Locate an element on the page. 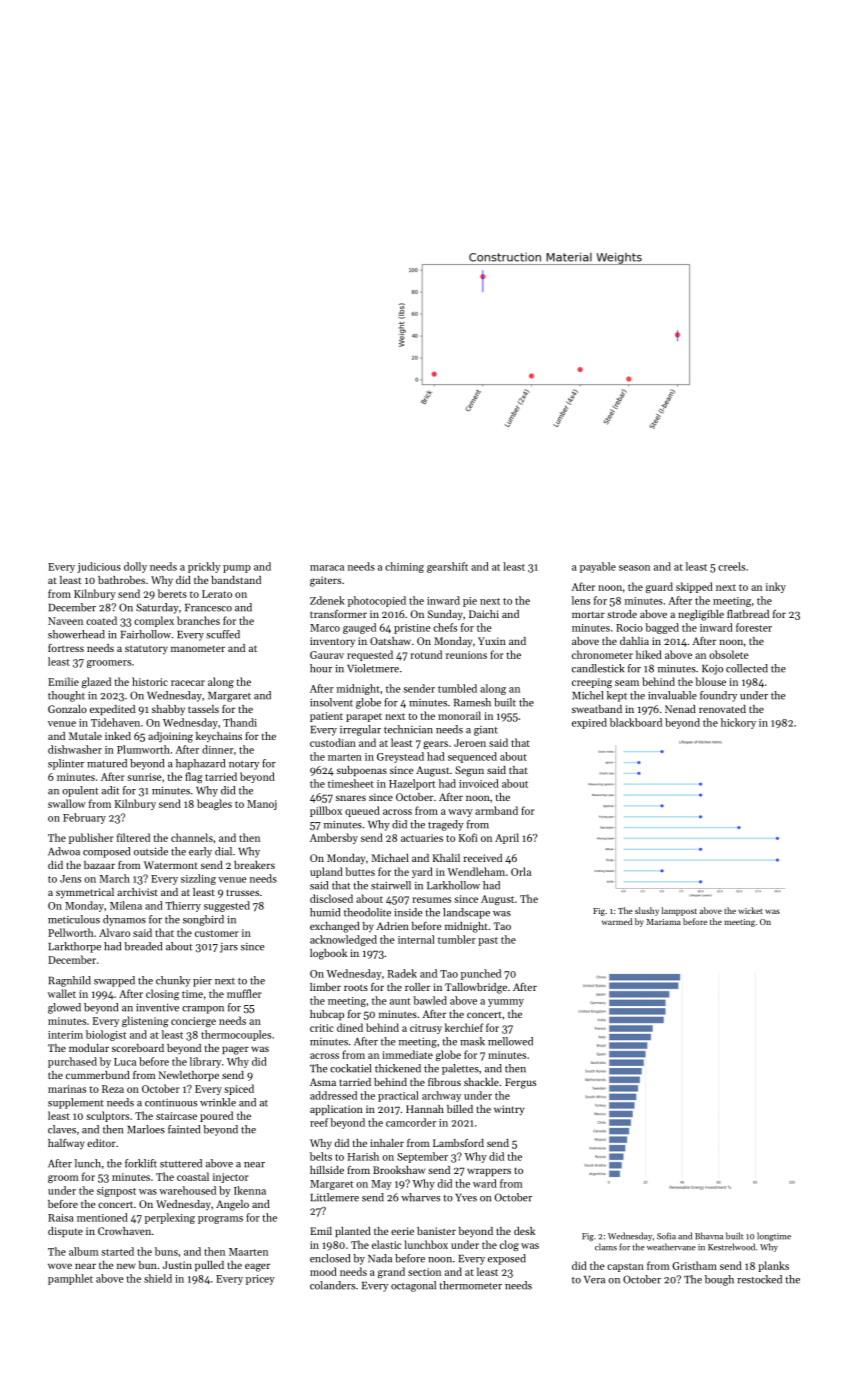 The image size is (849, 1400). hickory is located at coordinates (738, 723).
